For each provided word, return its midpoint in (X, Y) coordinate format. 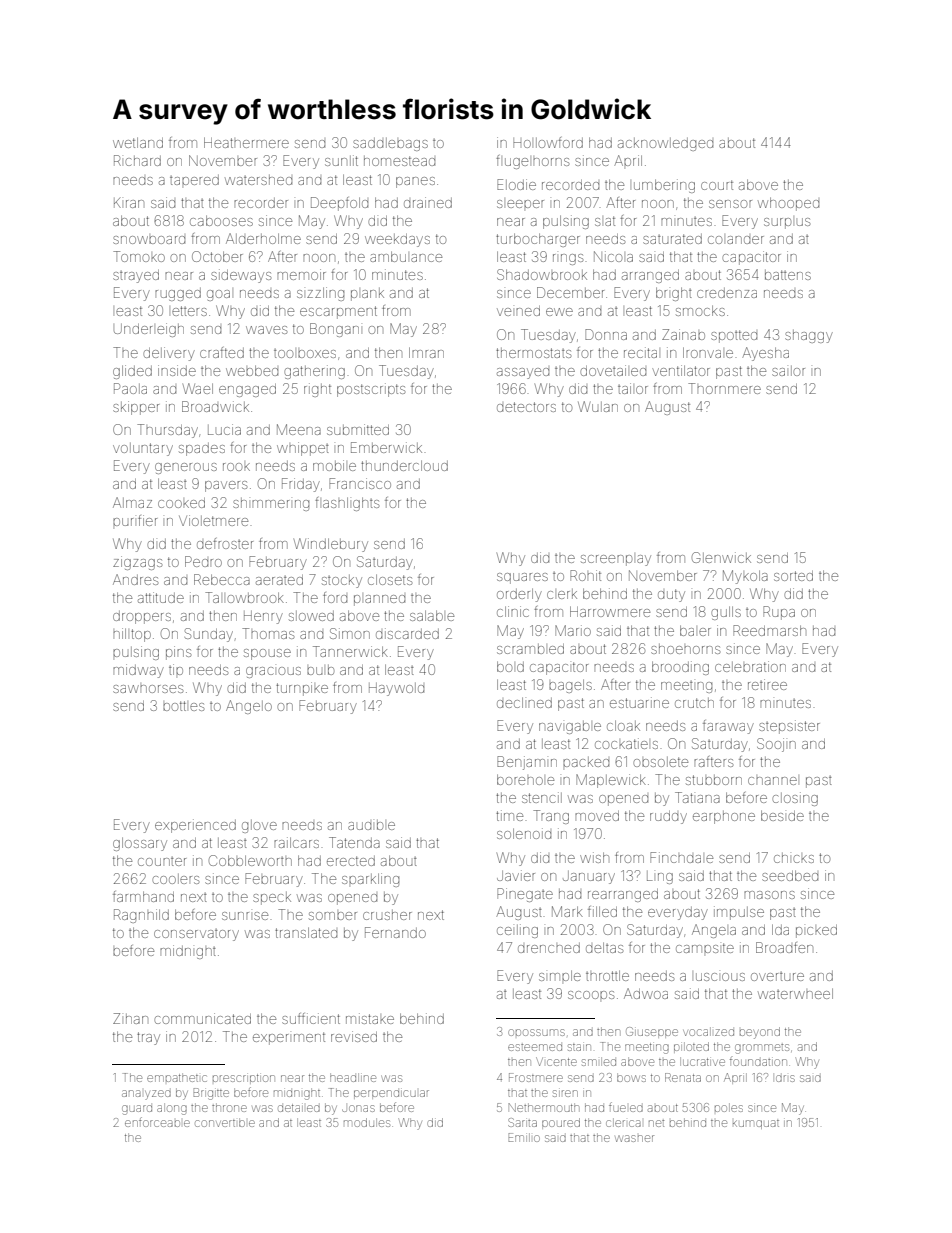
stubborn (714, 780)
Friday (301, 485)
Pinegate (525, 895)
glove (259, 826)
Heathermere (246, 142)
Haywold (396, 689)
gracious (273, 672)
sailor (788, 371)
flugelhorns (532, 162)
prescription (244, 1079)
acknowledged (665, 144)
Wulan (598, 406)
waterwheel (795, 993)
